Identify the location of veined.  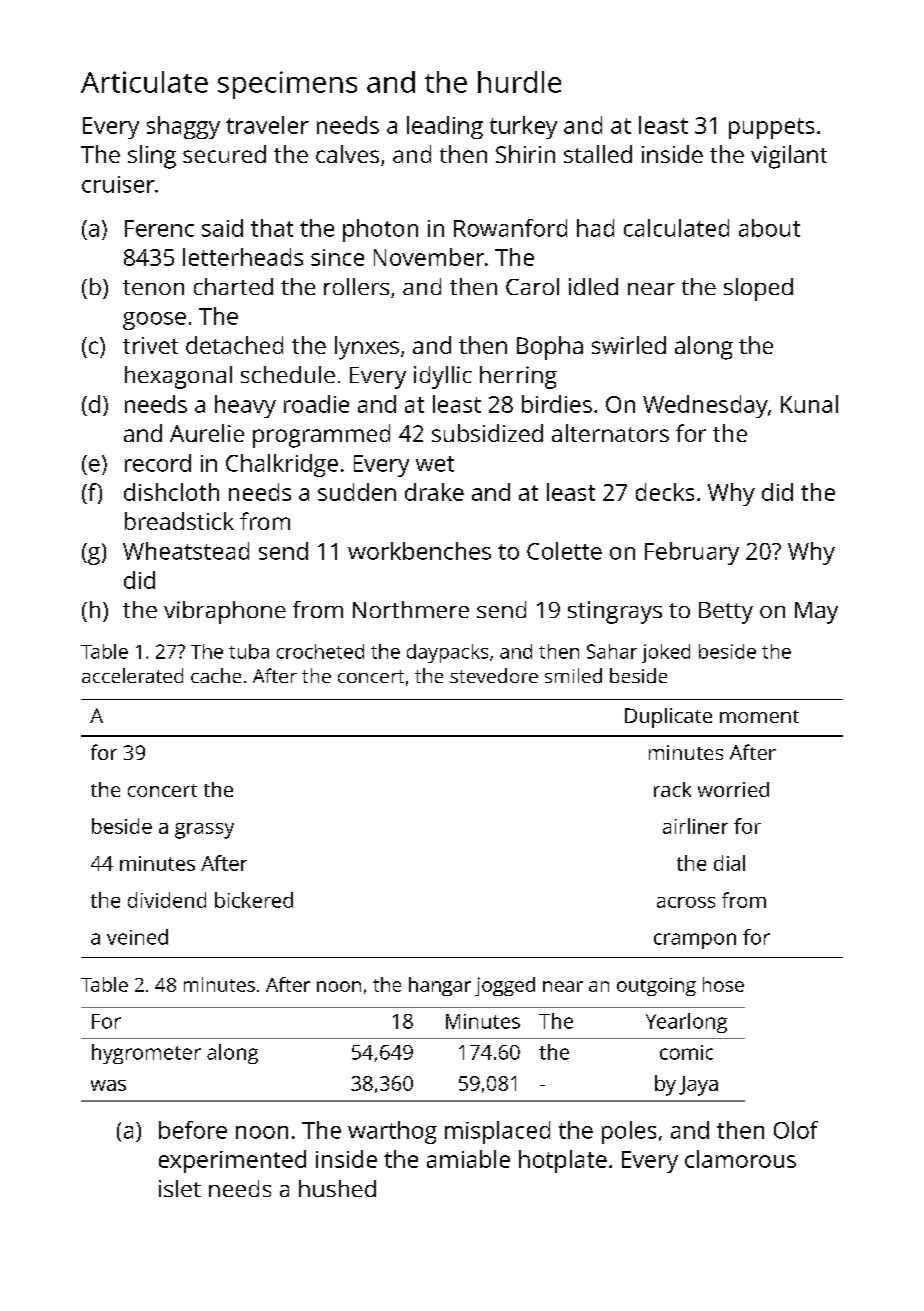
(137, 937).
